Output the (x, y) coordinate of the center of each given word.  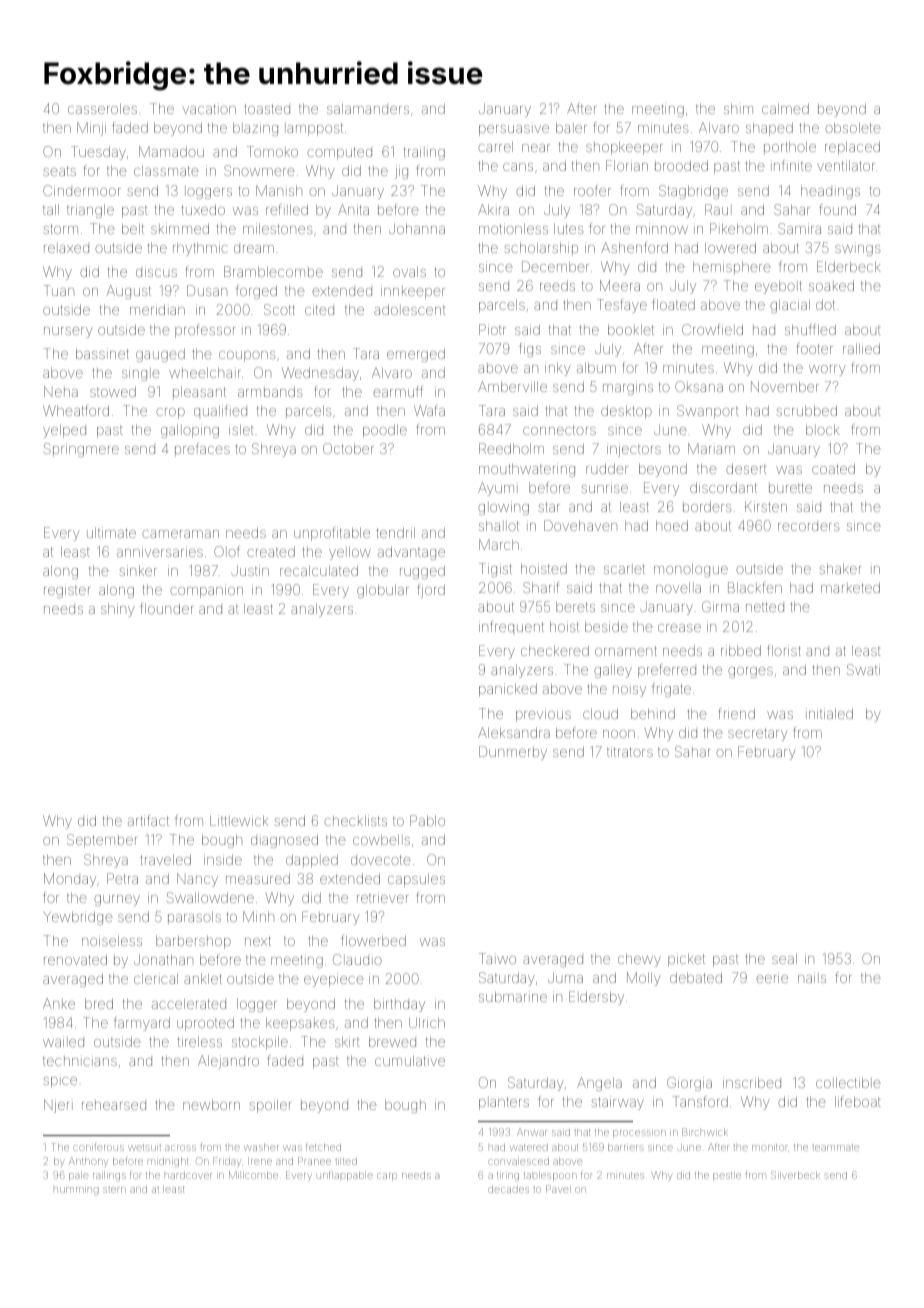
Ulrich (427, 1022)
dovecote (381, 860)
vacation (209, 109)
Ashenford (634, 247)
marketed (850, 587)
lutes (568, 229)
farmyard (142, 1024)
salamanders (368, 109)
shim (738, 109)
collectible (848, 1082)
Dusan (207, 290)
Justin (250, 570)
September (102, 841)
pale (79, 1176)
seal (784, 959)
